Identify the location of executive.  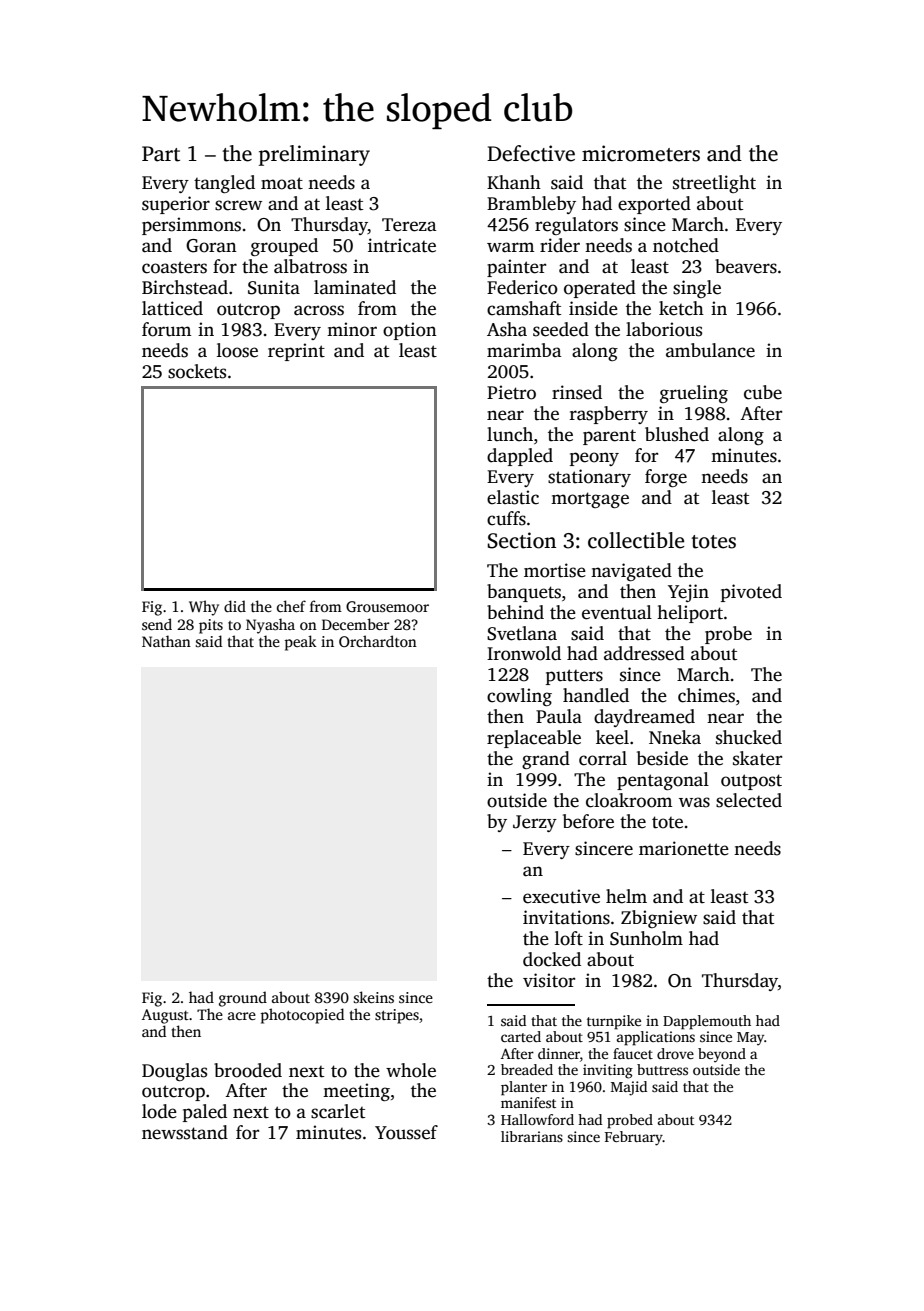
(561, 896).
